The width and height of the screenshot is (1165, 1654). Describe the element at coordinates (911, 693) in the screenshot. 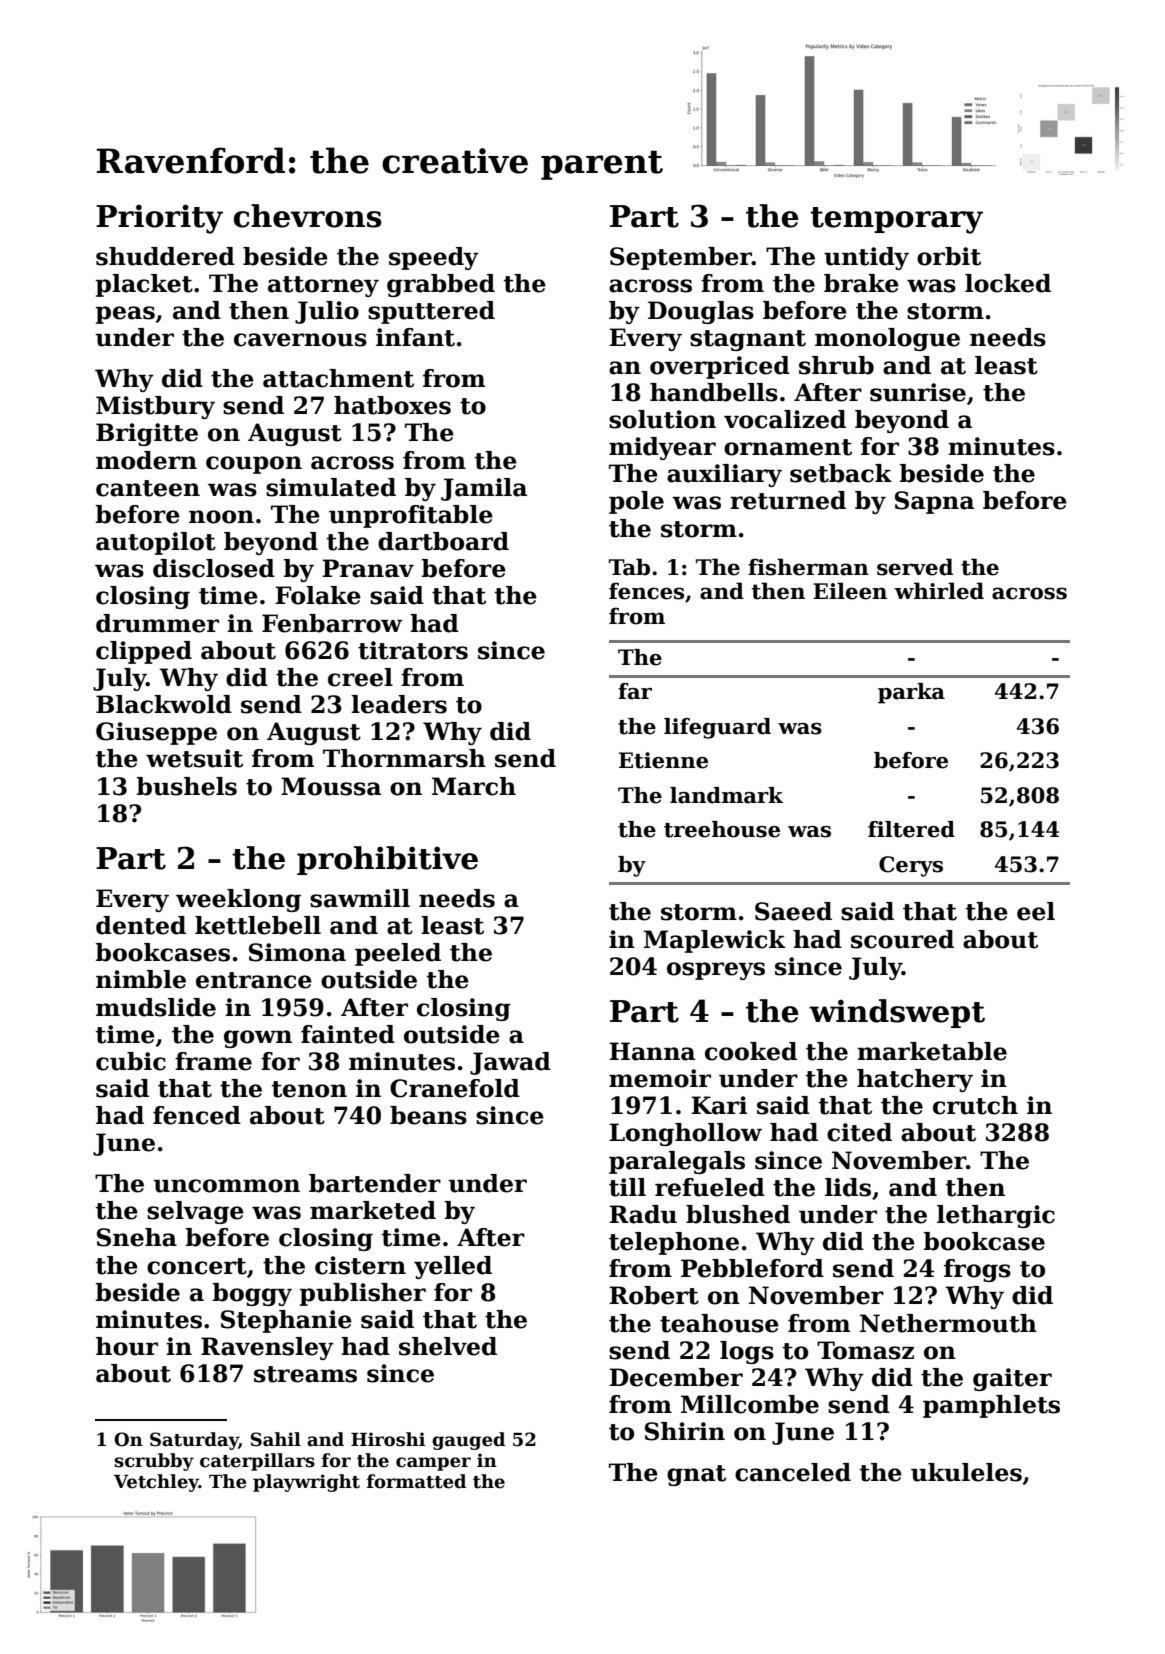

I see `parka` at that location.
